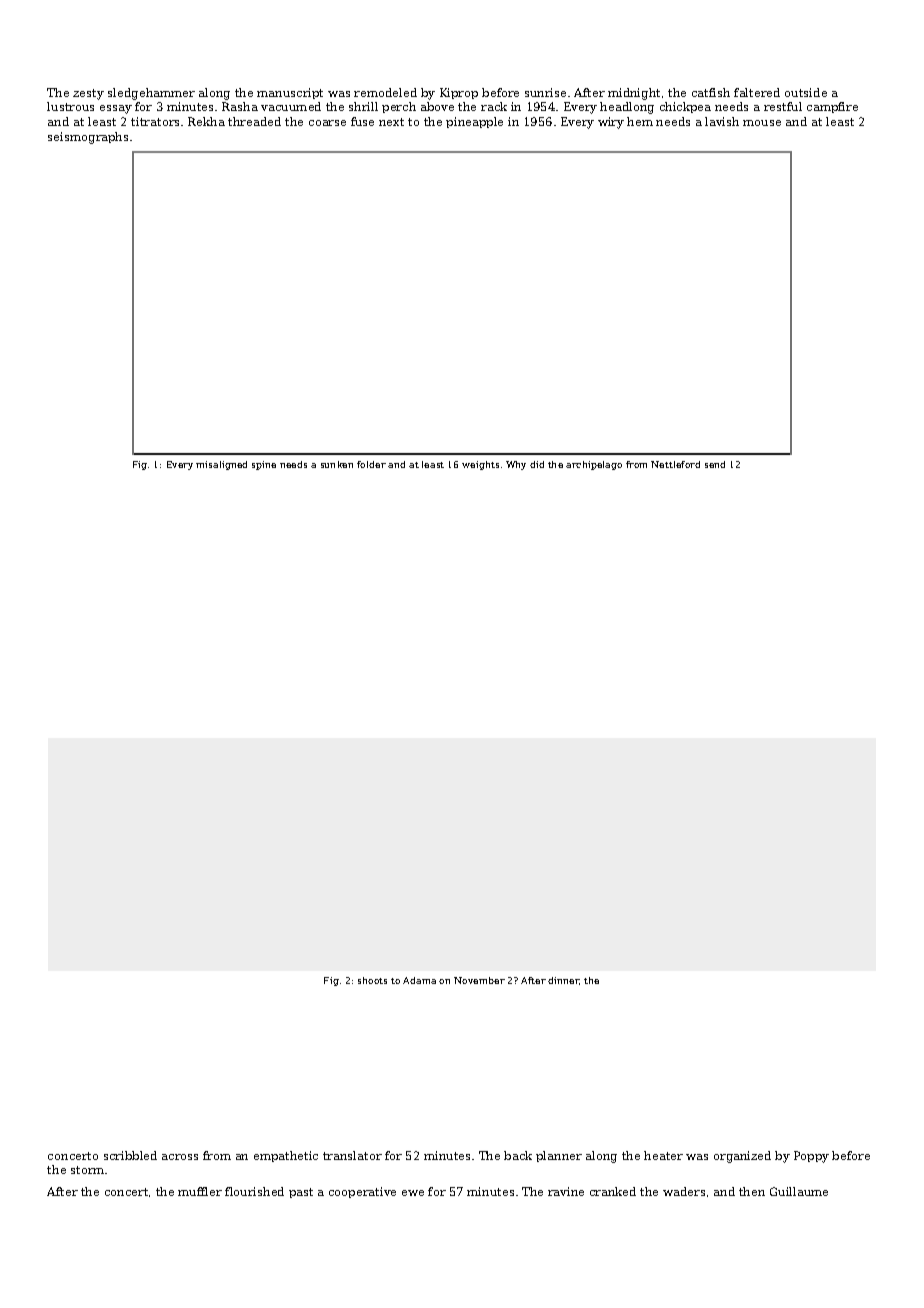 The width and height of the page is (924, 1308). What do you see at coordinates (254, 1191) in the page?
I see `flourished` at bounding box center [254, 1191].
